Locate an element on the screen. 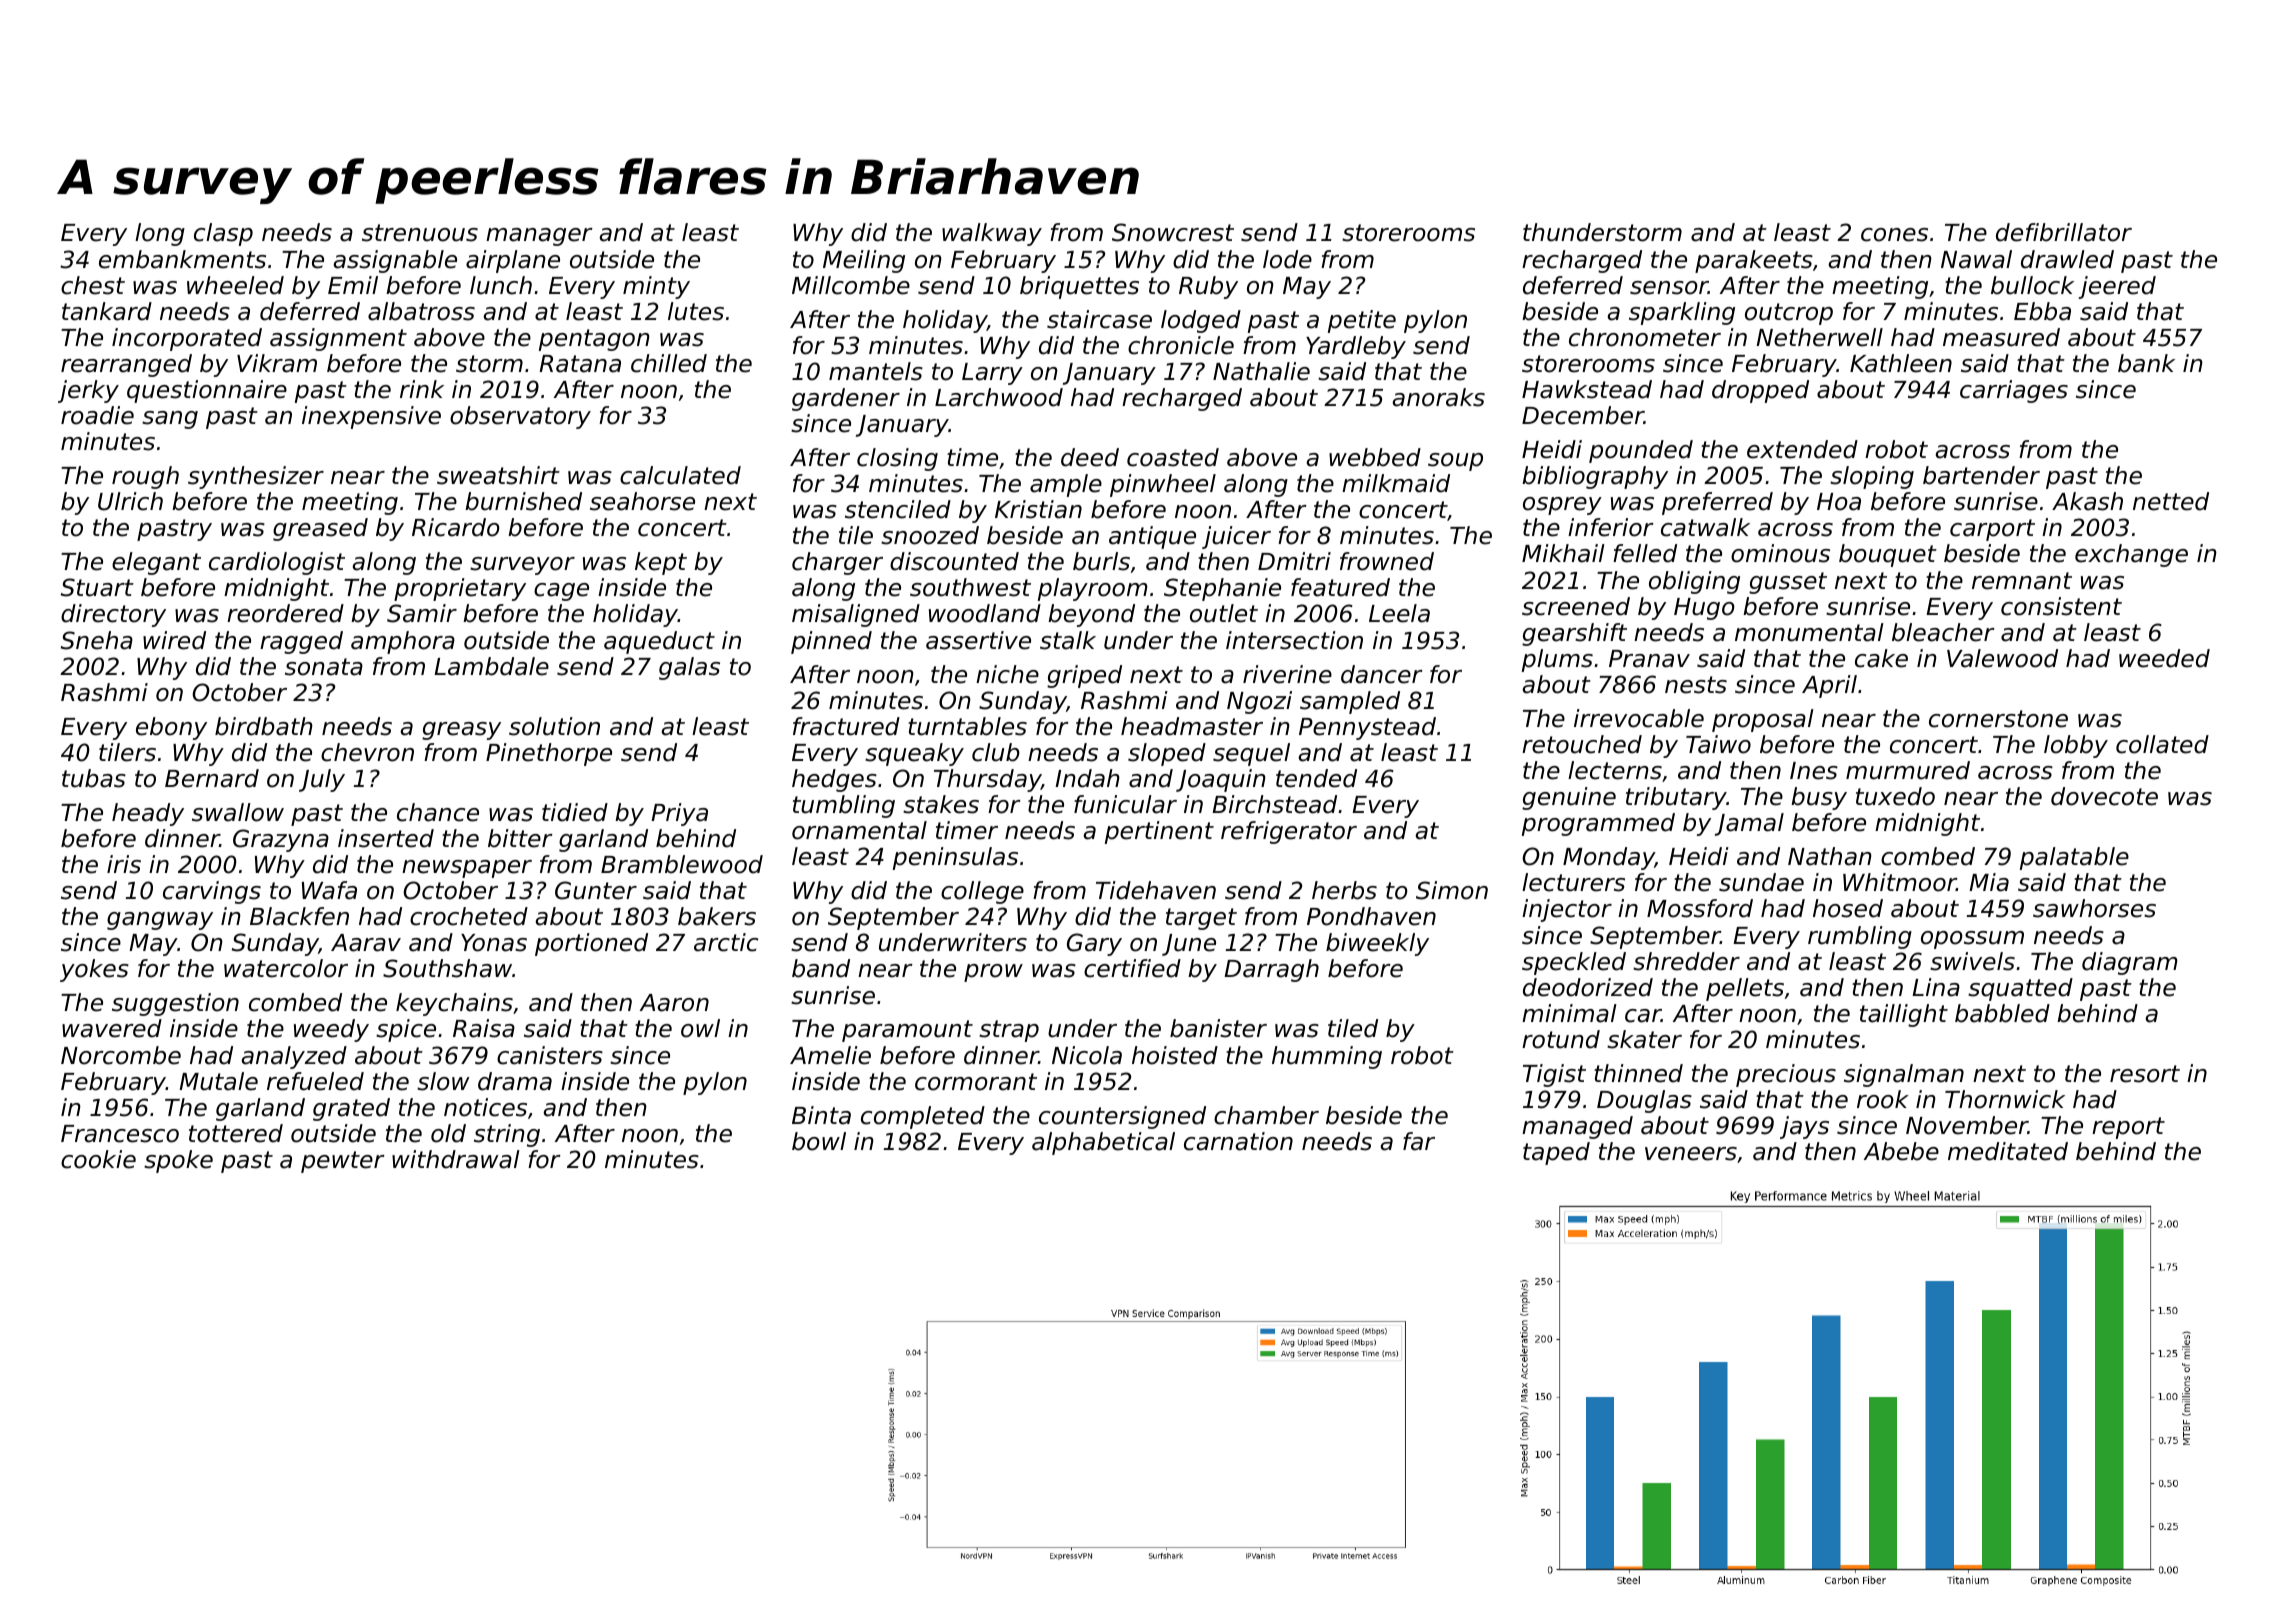 The image size is (2285, 1616). defibrillator is located at coordinates (2064, 232).
